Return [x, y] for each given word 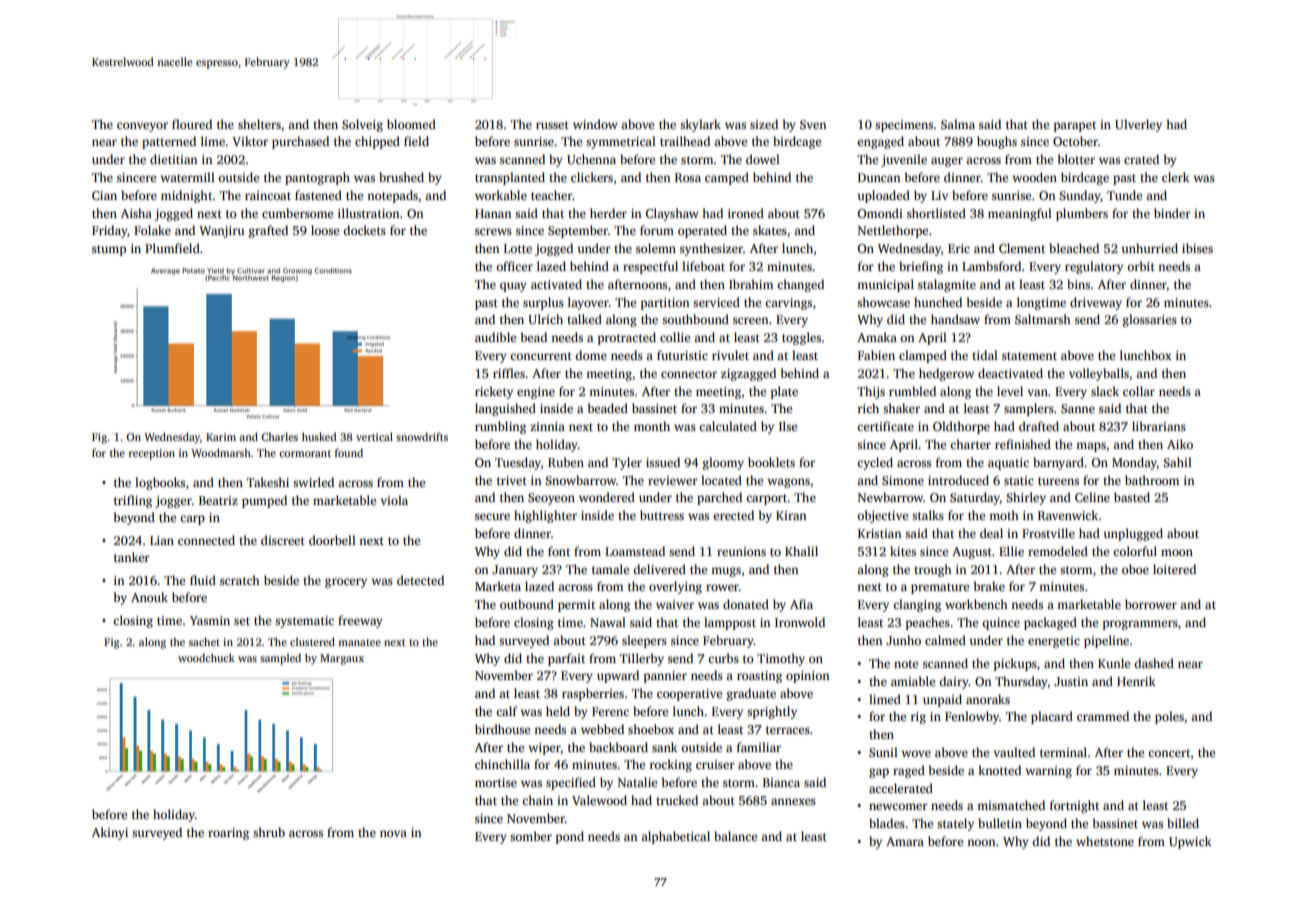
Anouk [149, 597]
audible [495, 337]
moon [1177, 552]
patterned [169, 142]
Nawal [608, 622]
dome [591, 355]
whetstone [1105, 841]
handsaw [955, 319]
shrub [269, 832]
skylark [700, 125]
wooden [1034, 177]
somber [531, 836]
